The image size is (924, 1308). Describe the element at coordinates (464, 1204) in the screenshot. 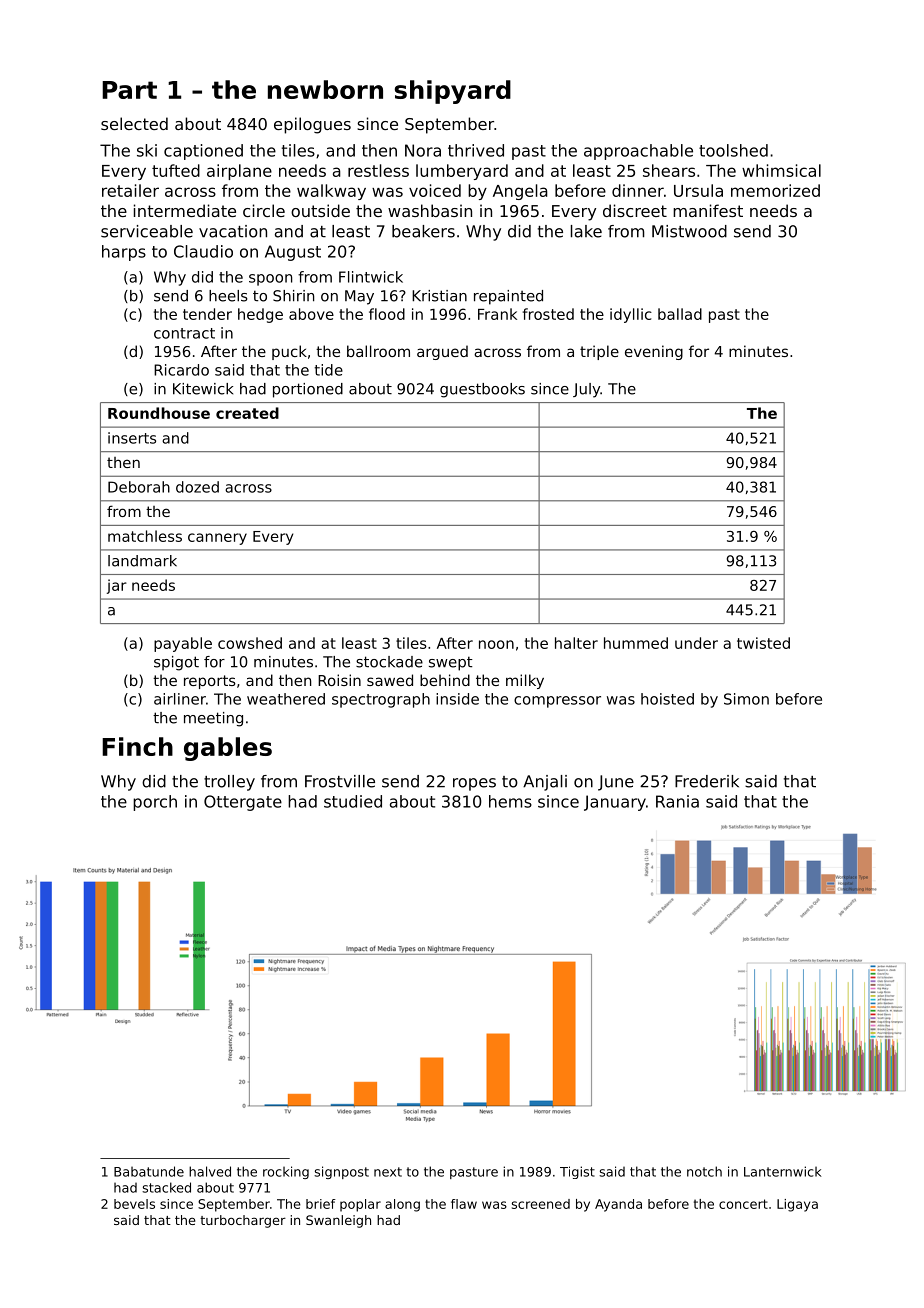

I see `flaw` at that location.
